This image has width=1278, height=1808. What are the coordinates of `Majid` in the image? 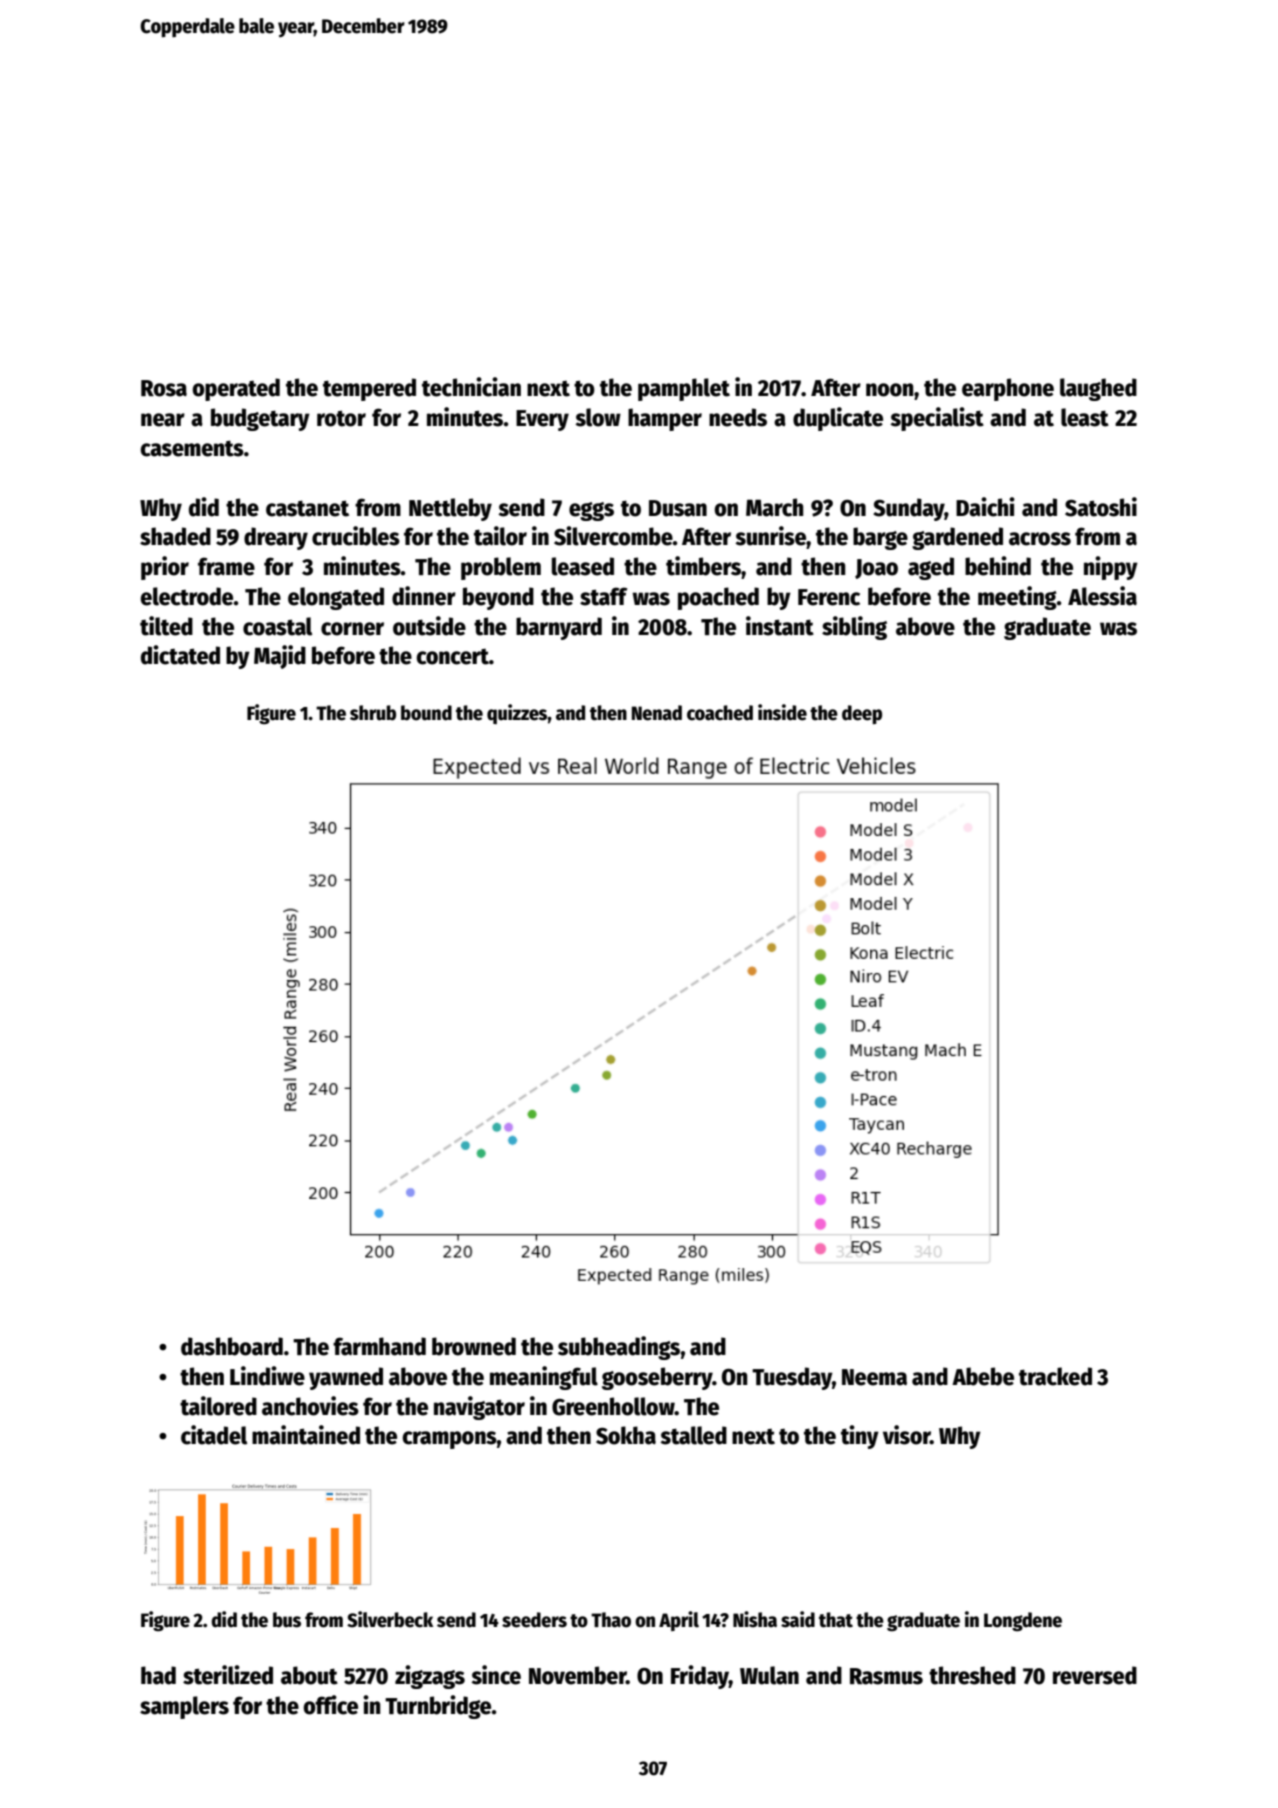 It's located at (280, 657).
